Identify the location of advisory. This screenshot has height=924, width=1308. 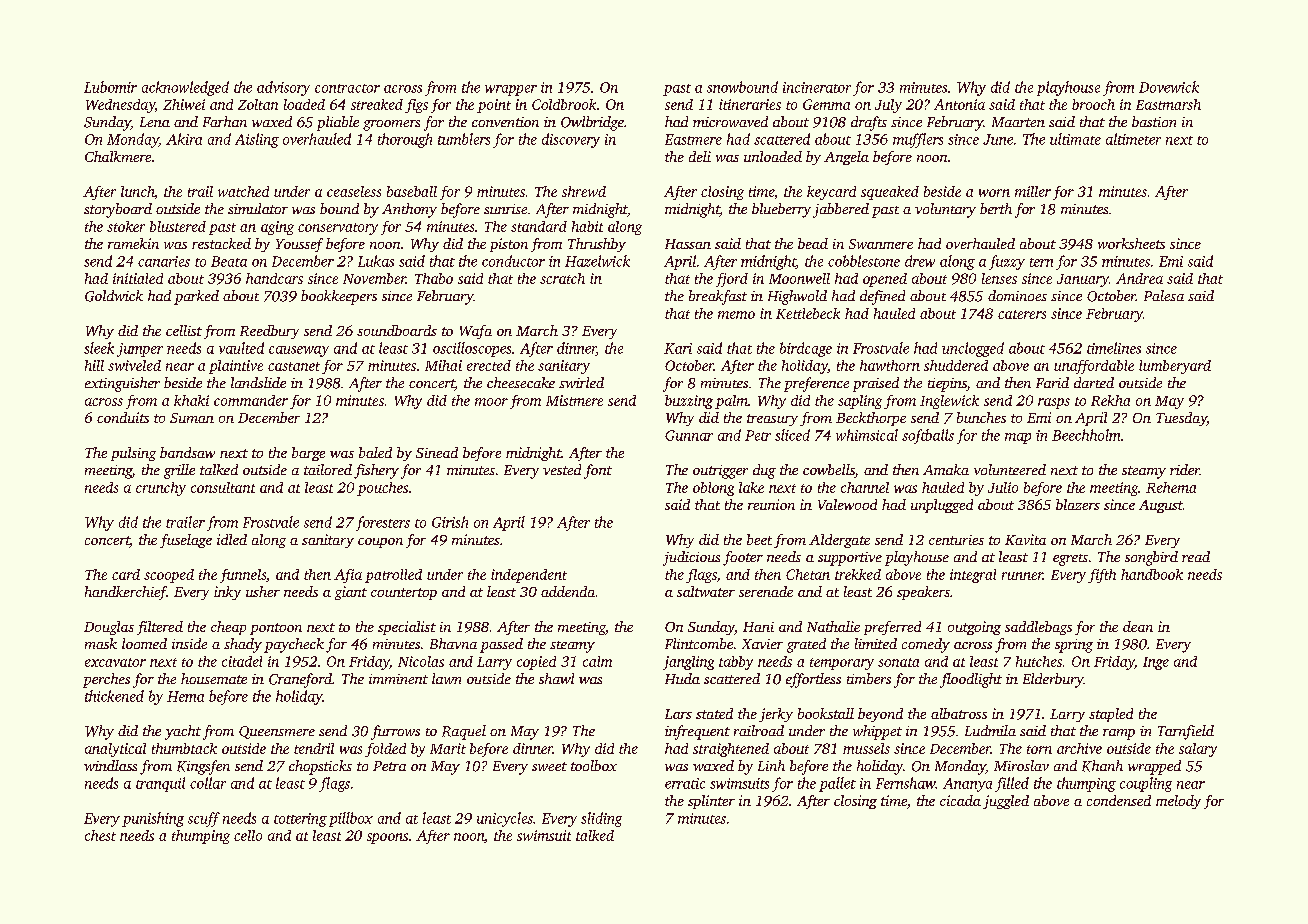
(283, 88).
